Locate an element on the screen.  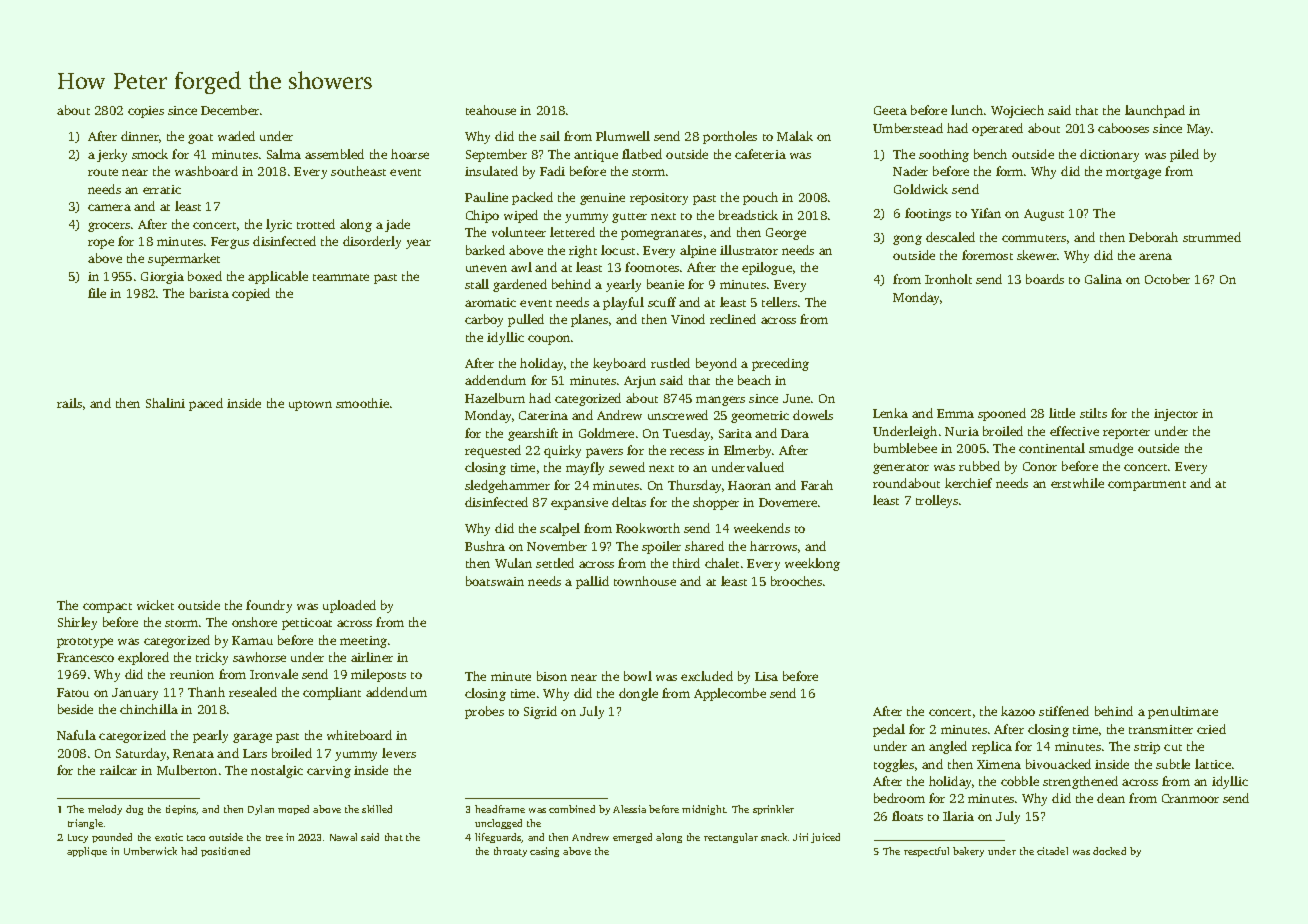
injector is located at coordinates (1176, 415).
